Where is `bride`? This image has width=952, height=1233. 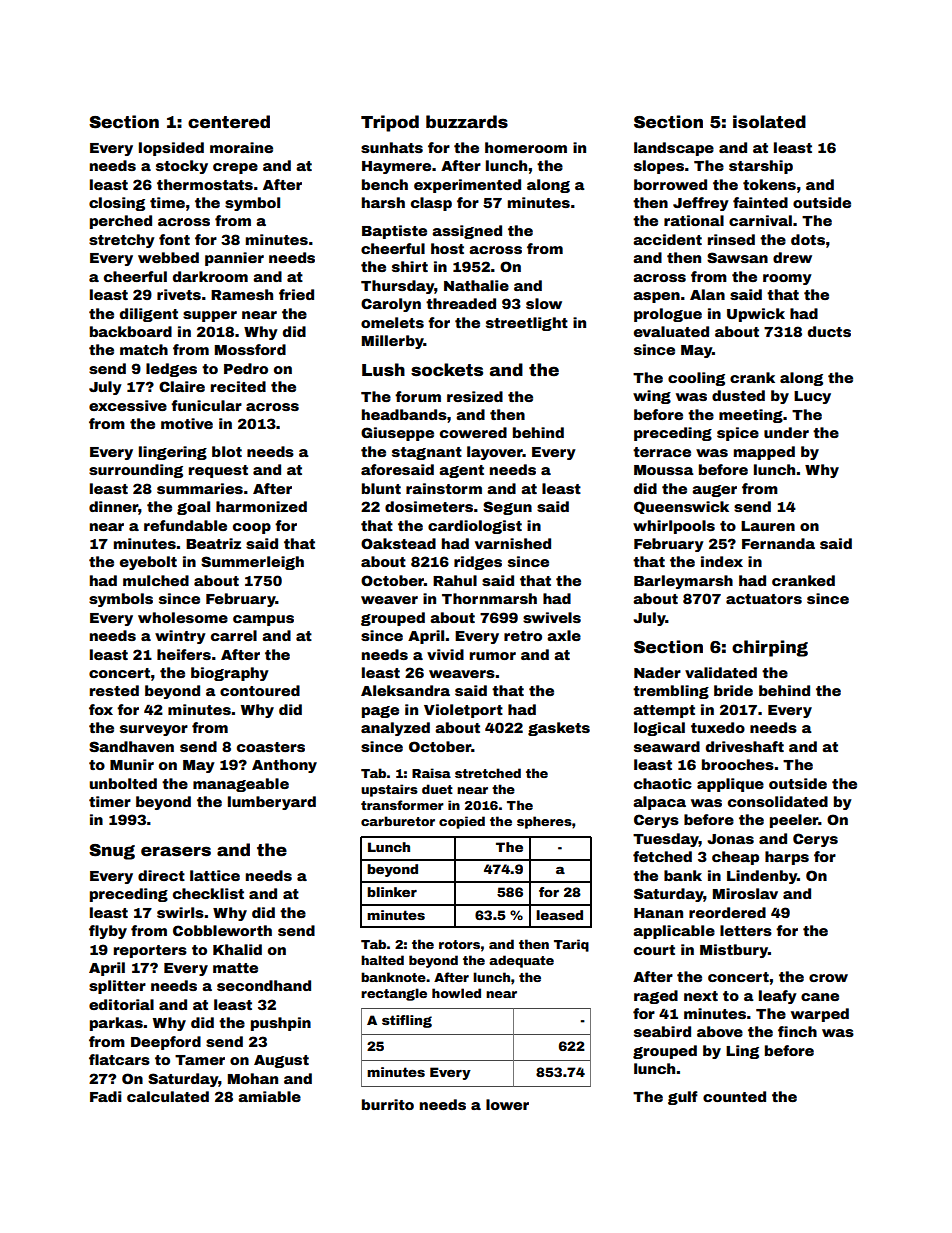
bride is located at coordinates (733, 690).
